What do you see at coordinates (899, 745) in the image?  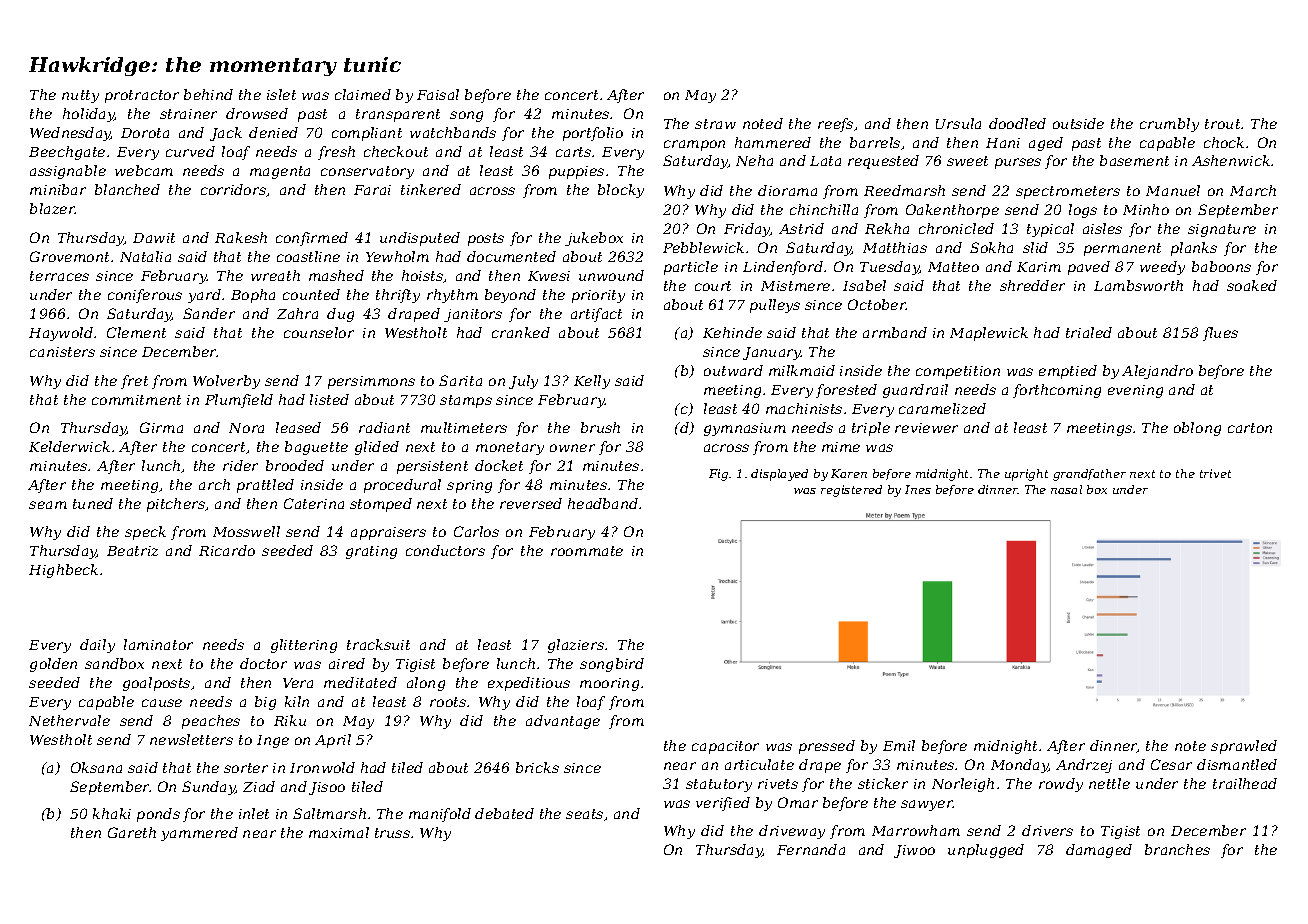 I see `Emil` at bounding box center [899, 745].
